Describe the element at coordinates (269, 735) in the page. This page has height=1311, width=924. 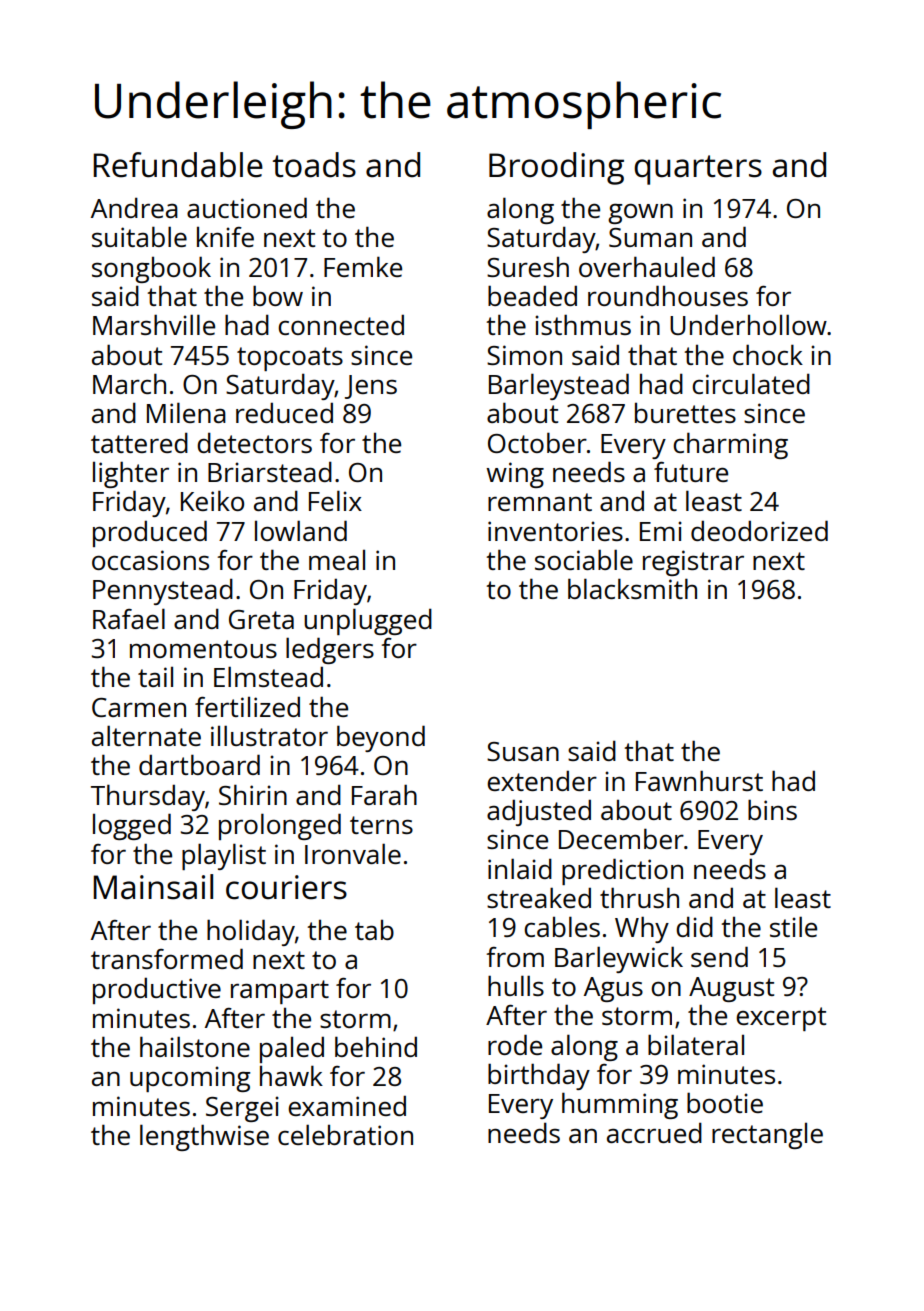
I see `illustrator` at that location.
